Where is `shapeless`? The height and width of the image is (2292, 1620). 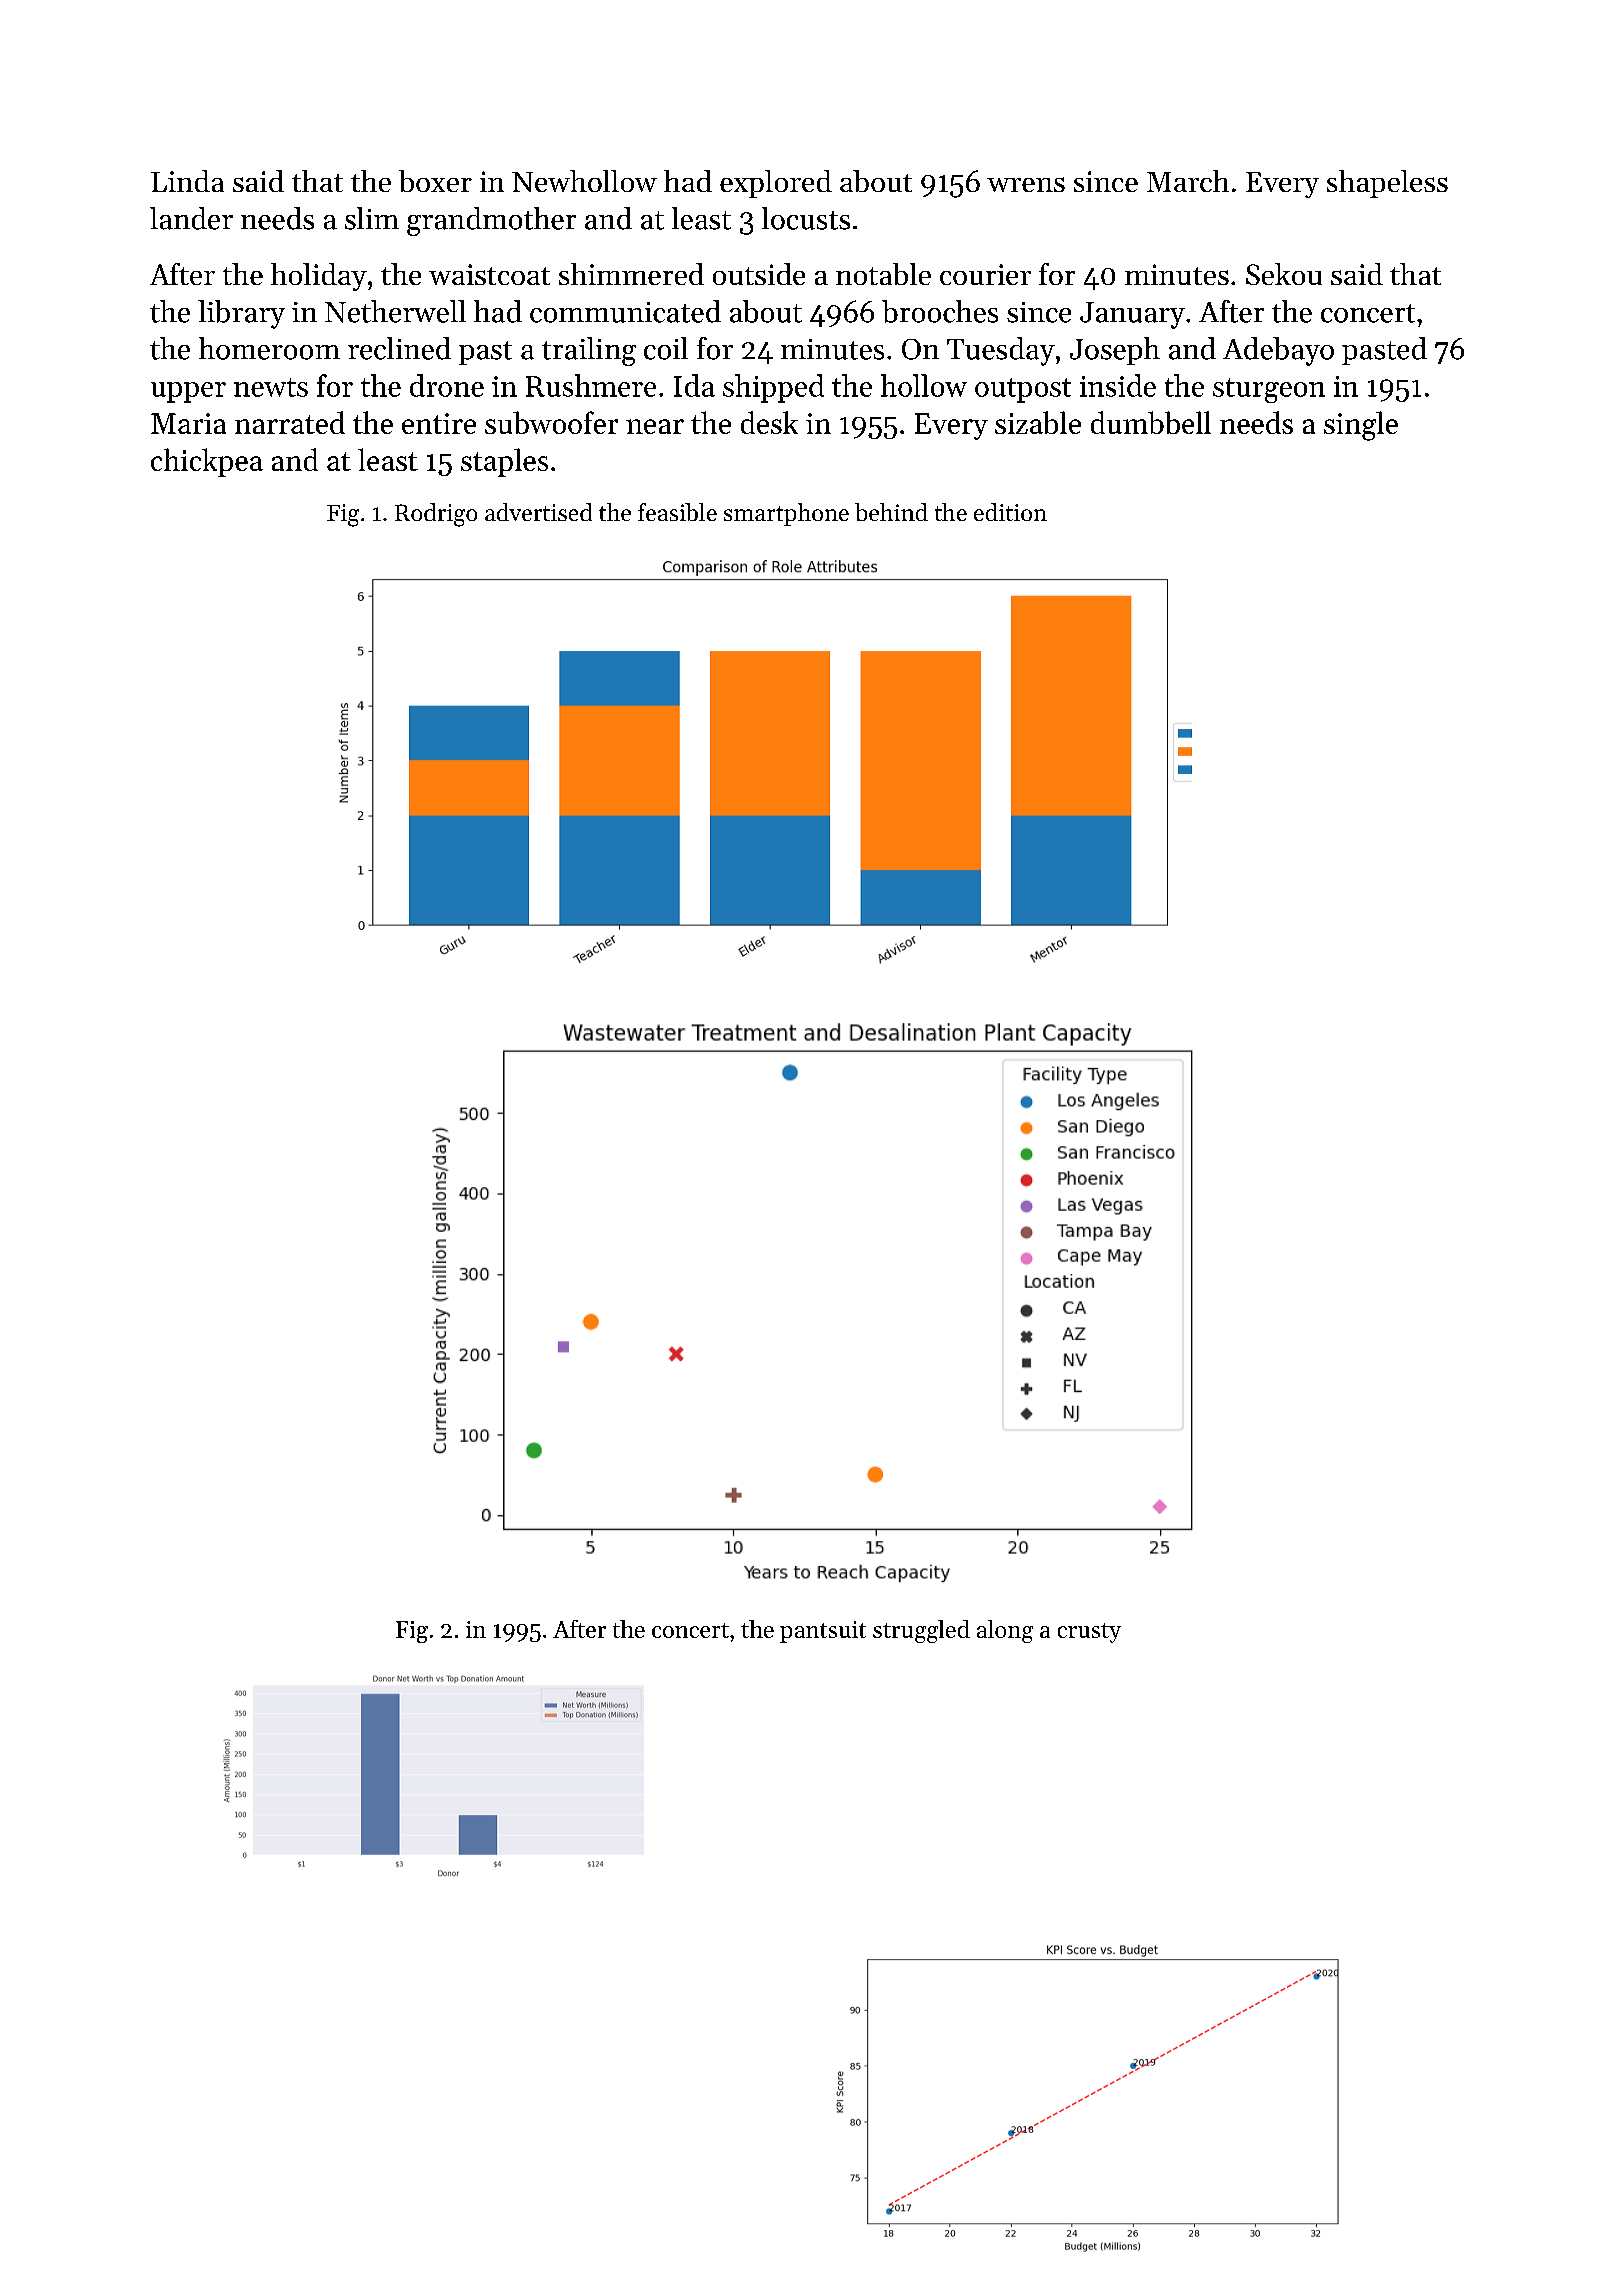
shapeless is located at coordinates (1387, 184).
